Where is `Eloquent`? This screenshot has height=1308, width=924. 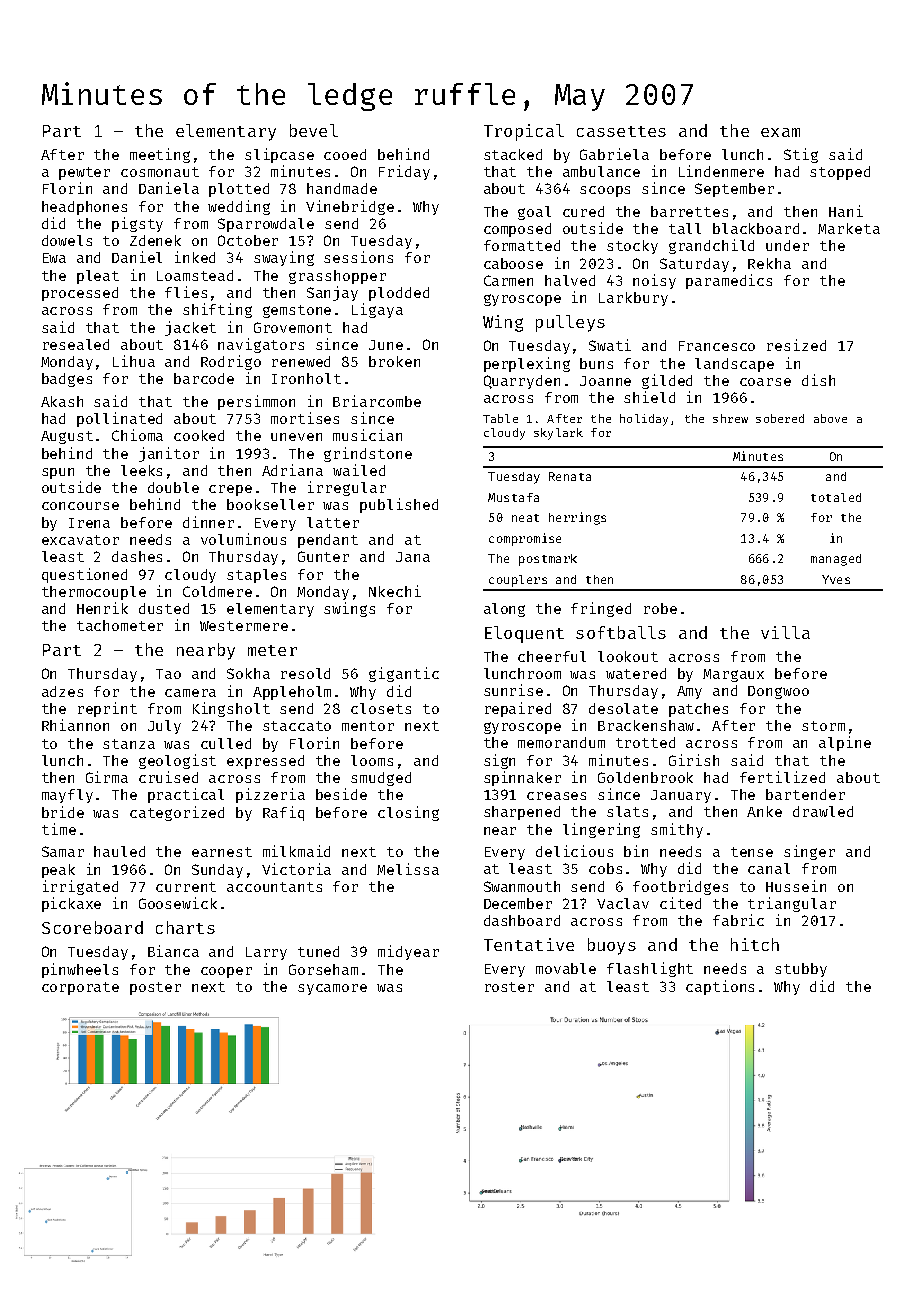 Eloquent is located at coordinates (524, 634).
